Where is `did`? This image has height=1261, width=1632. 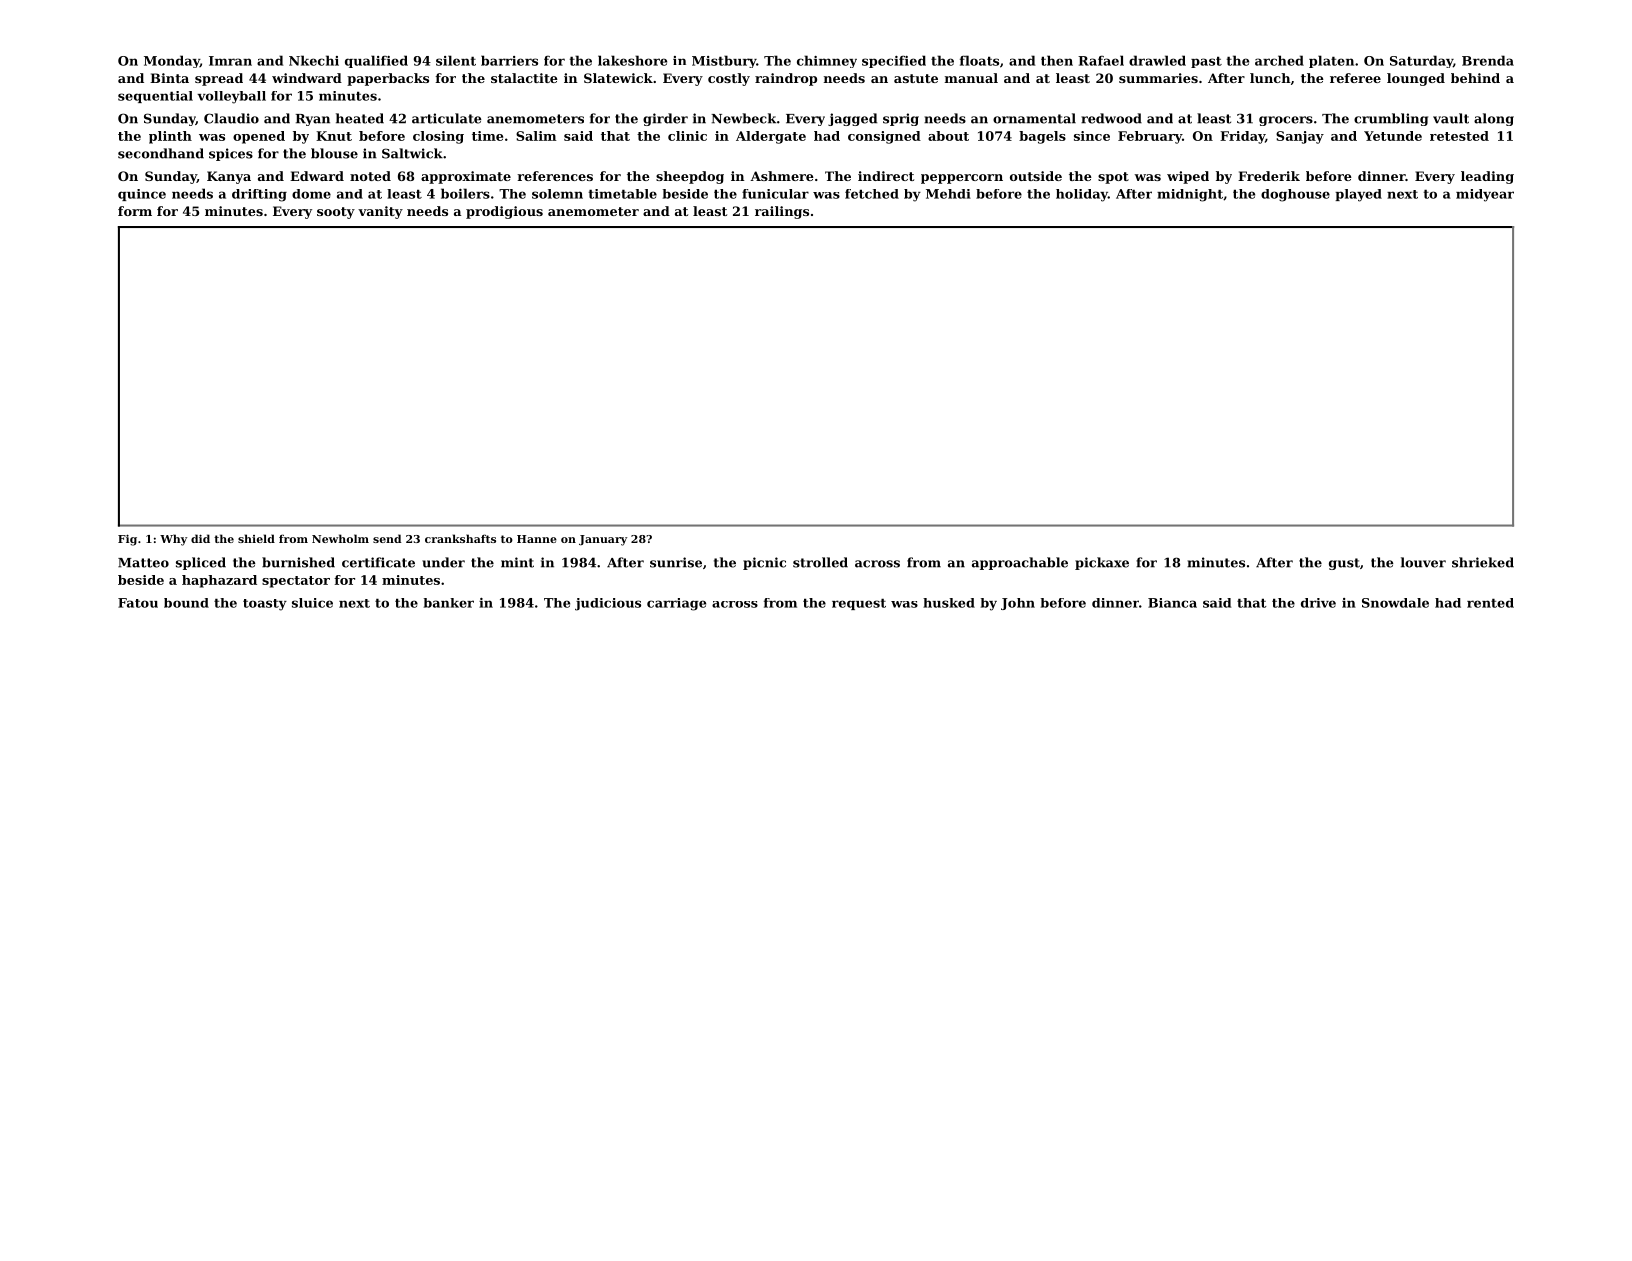
did is located at coordinates (200, 538).
